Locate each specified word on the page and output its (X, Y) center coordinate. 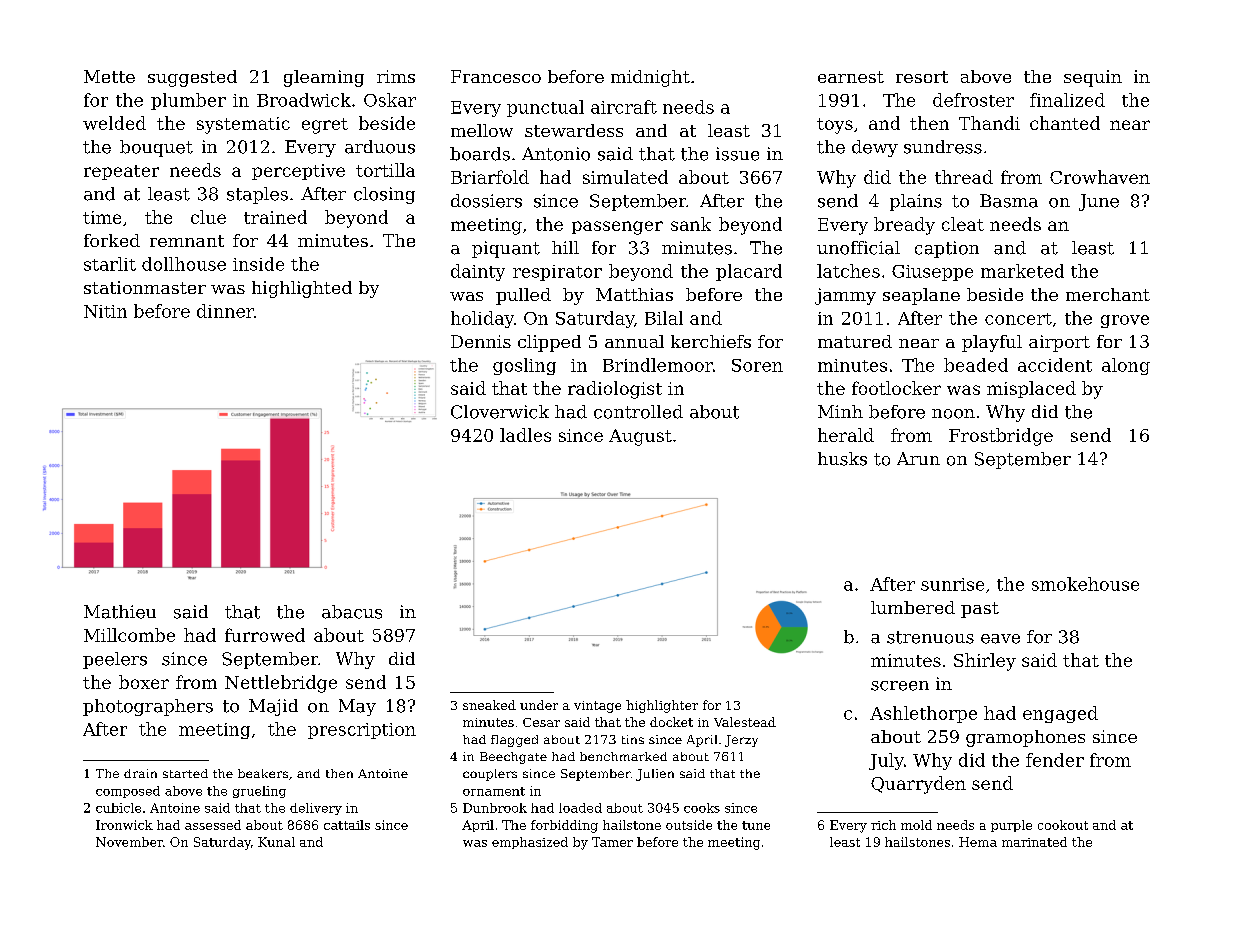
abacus (352, 612)
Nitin (105, 311)
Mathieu (120, 612)
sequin (1093, 78)
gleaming (324, 78)
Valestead (745, 722)
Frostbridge (1001, 437)
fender (1055, 760)
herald (846, 435)
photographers (148, 707)
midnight (650, 78)
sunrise (952, 584)
